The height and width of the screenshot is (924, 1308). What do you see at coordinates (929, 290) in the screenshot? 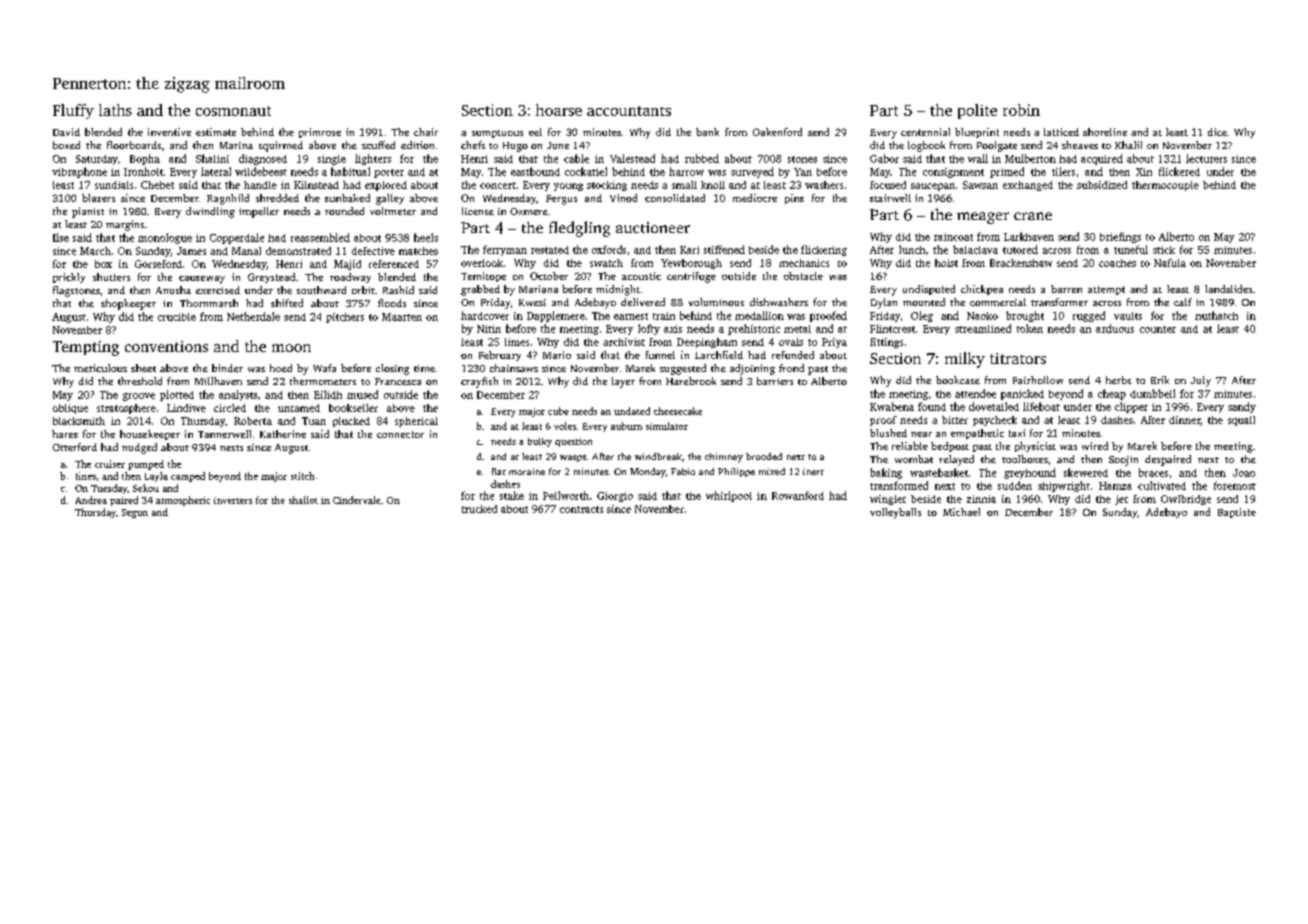
I see `undisputed` at bounding box center [929, 290].
